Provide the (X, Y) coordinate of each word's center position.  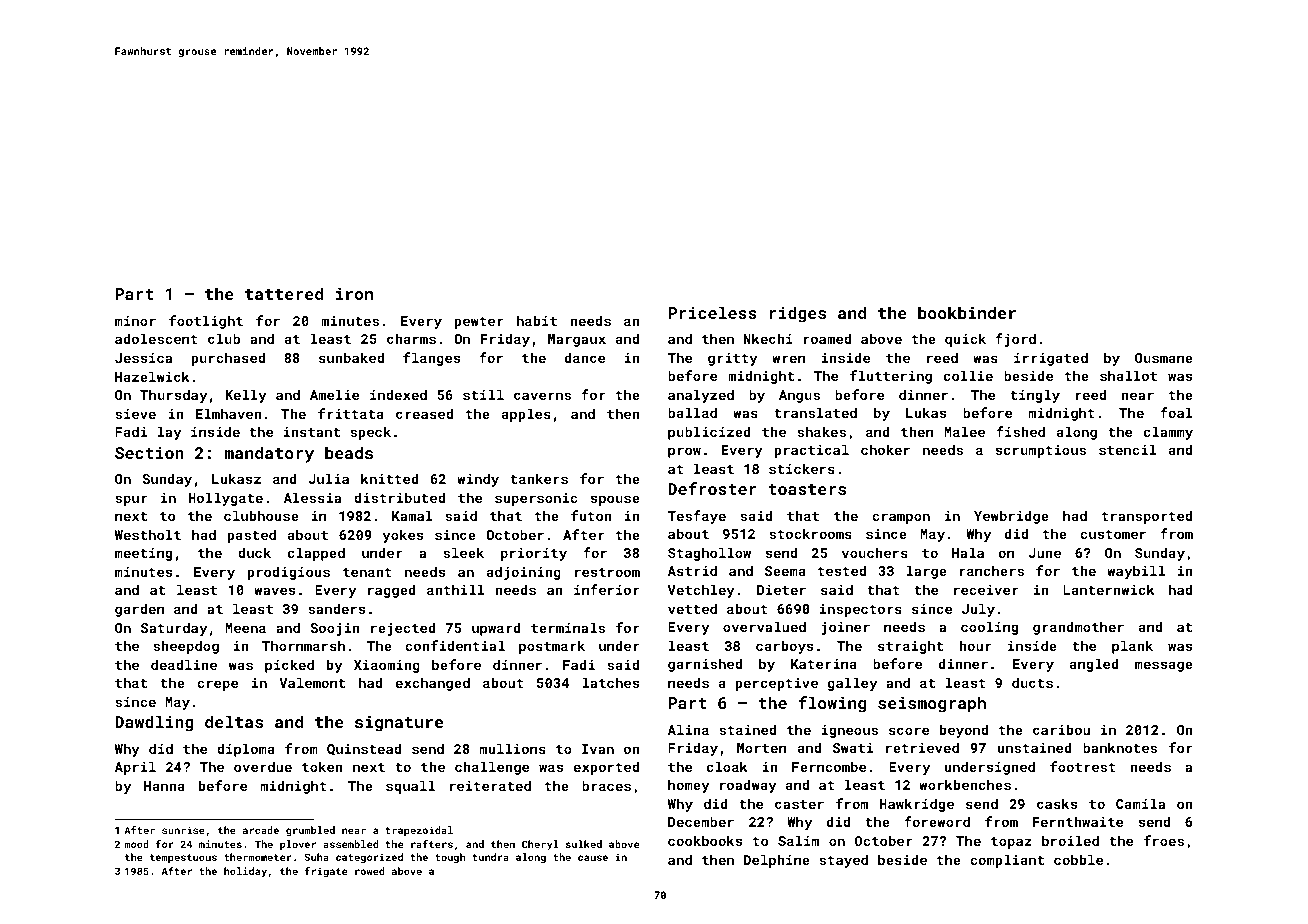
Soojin (335, 629)
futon (591, 515)
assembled (350, 844)
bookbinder (967, 312)
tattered (284, 293)
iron (354, 294)
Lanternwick (1109, 589)
